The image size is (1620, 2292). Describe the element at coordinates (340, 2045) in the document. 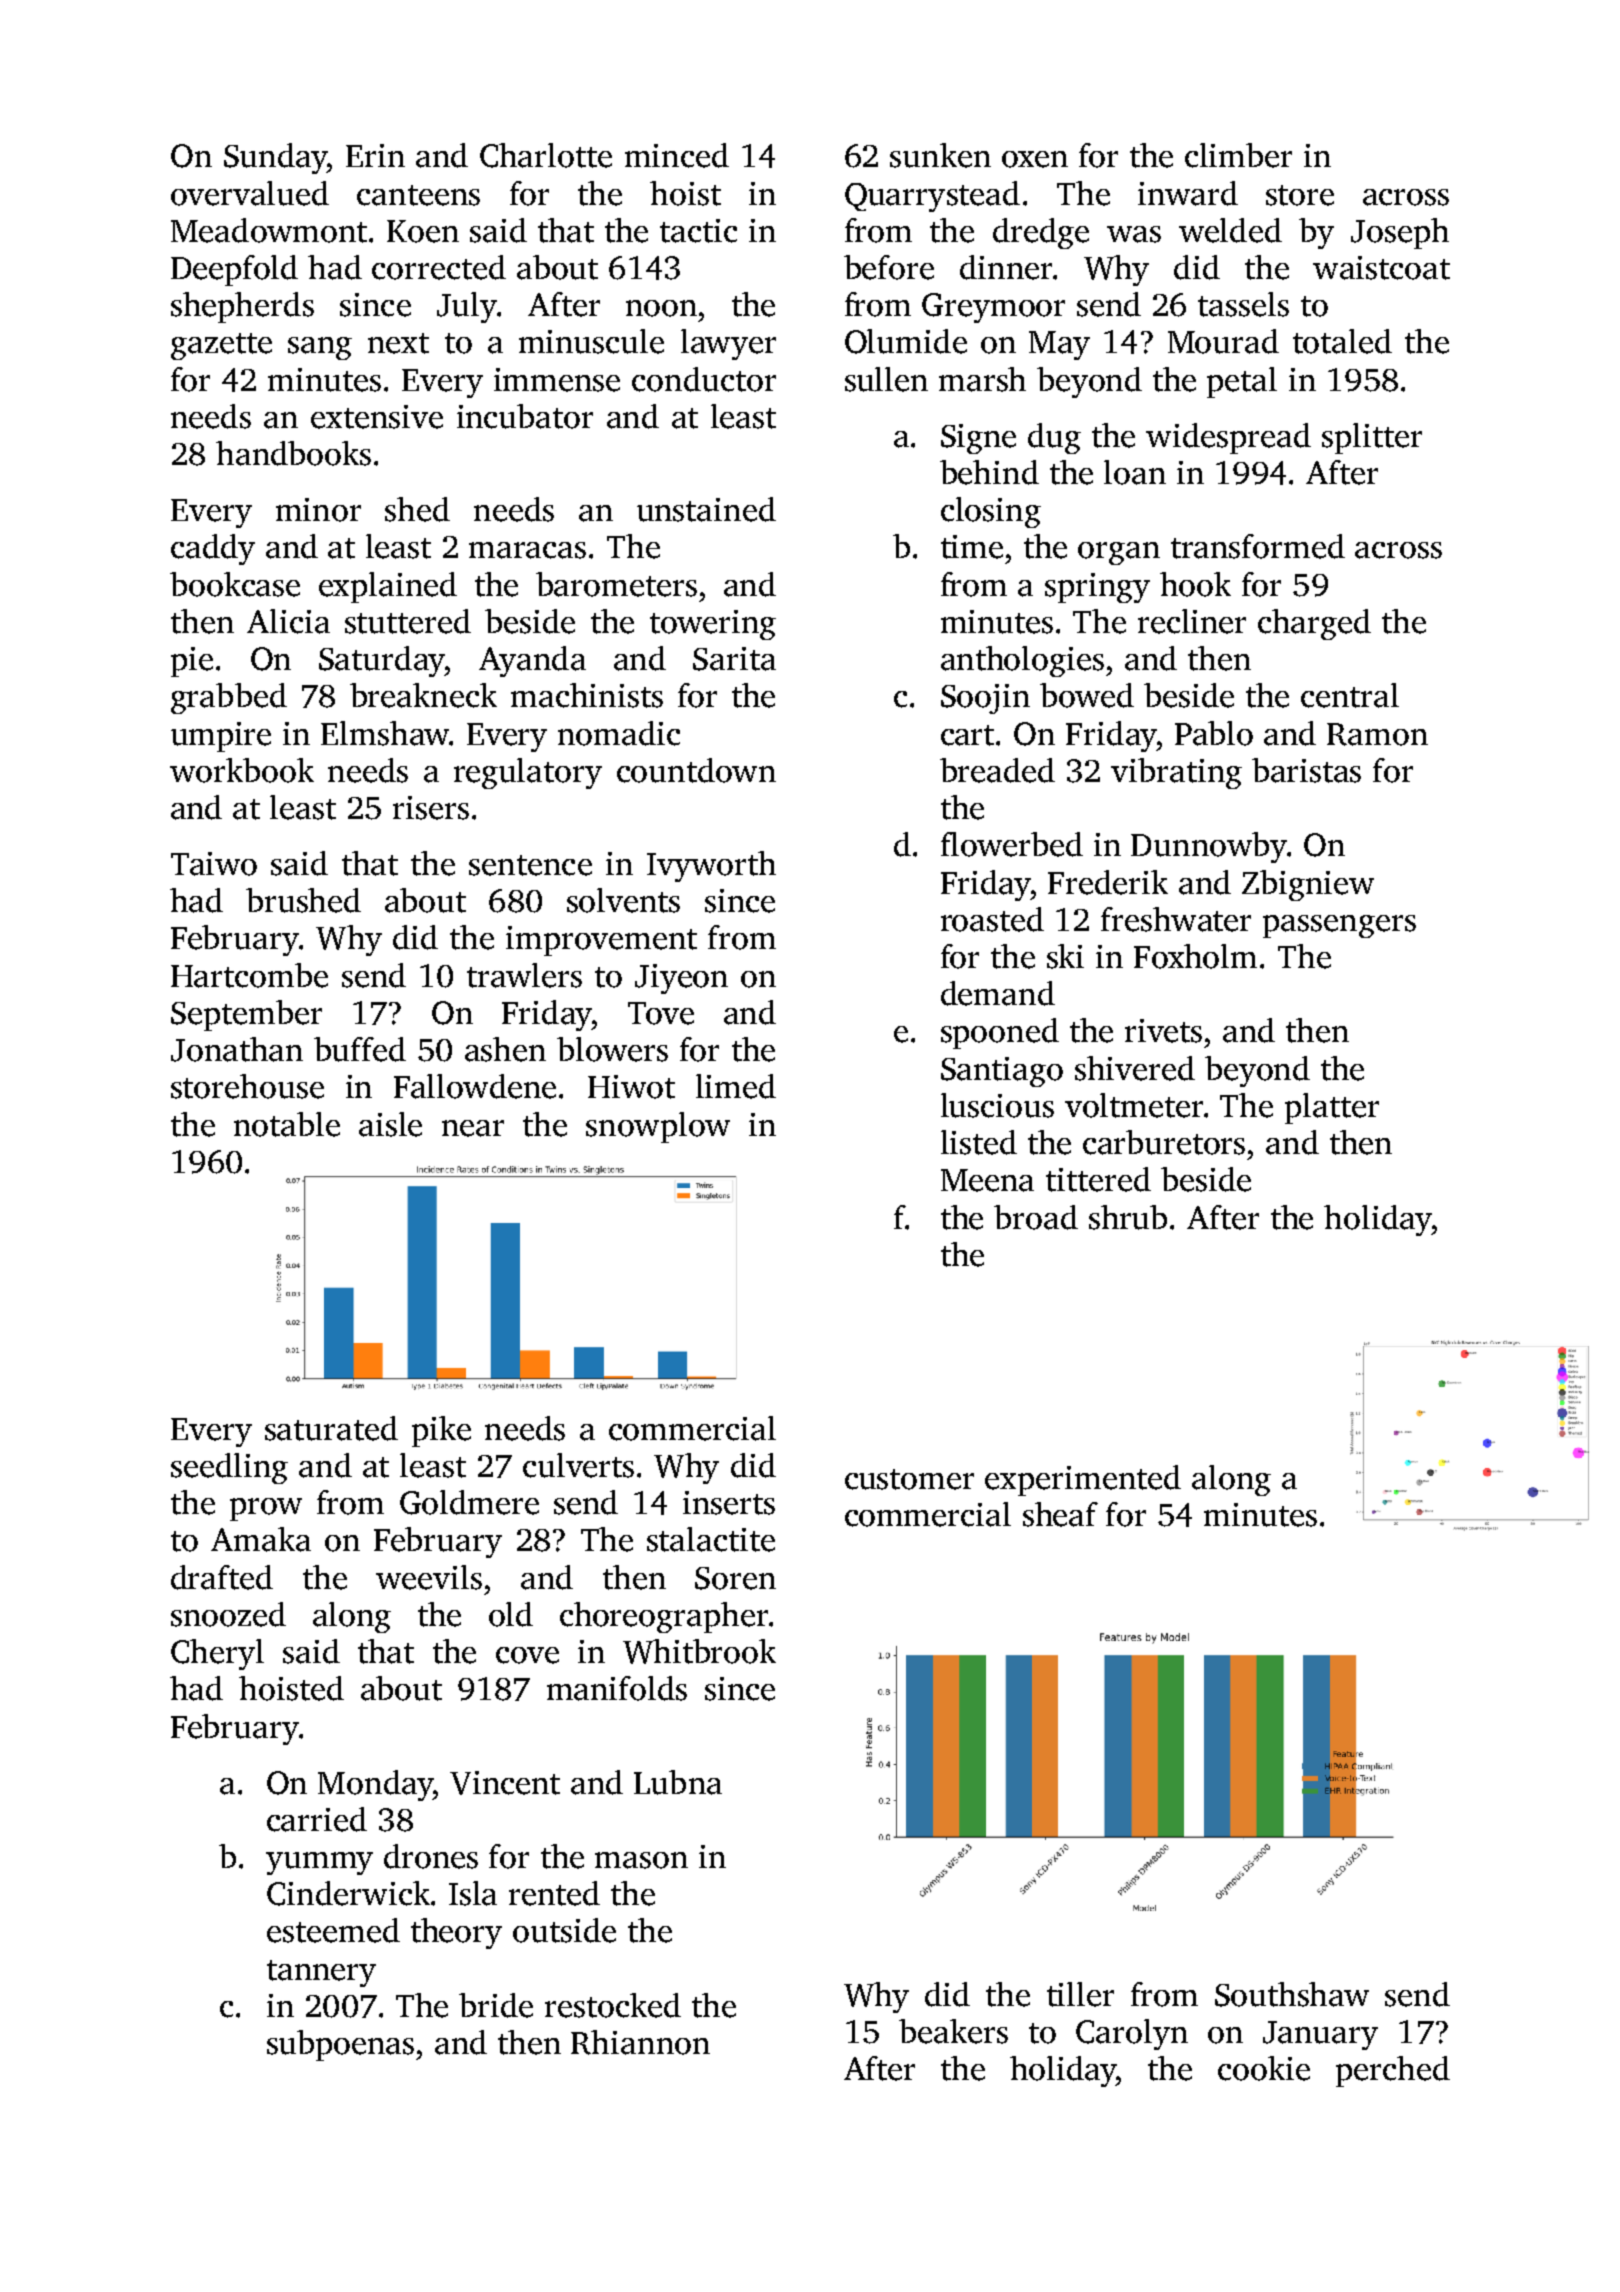

I see `subpoenas` at that location.
